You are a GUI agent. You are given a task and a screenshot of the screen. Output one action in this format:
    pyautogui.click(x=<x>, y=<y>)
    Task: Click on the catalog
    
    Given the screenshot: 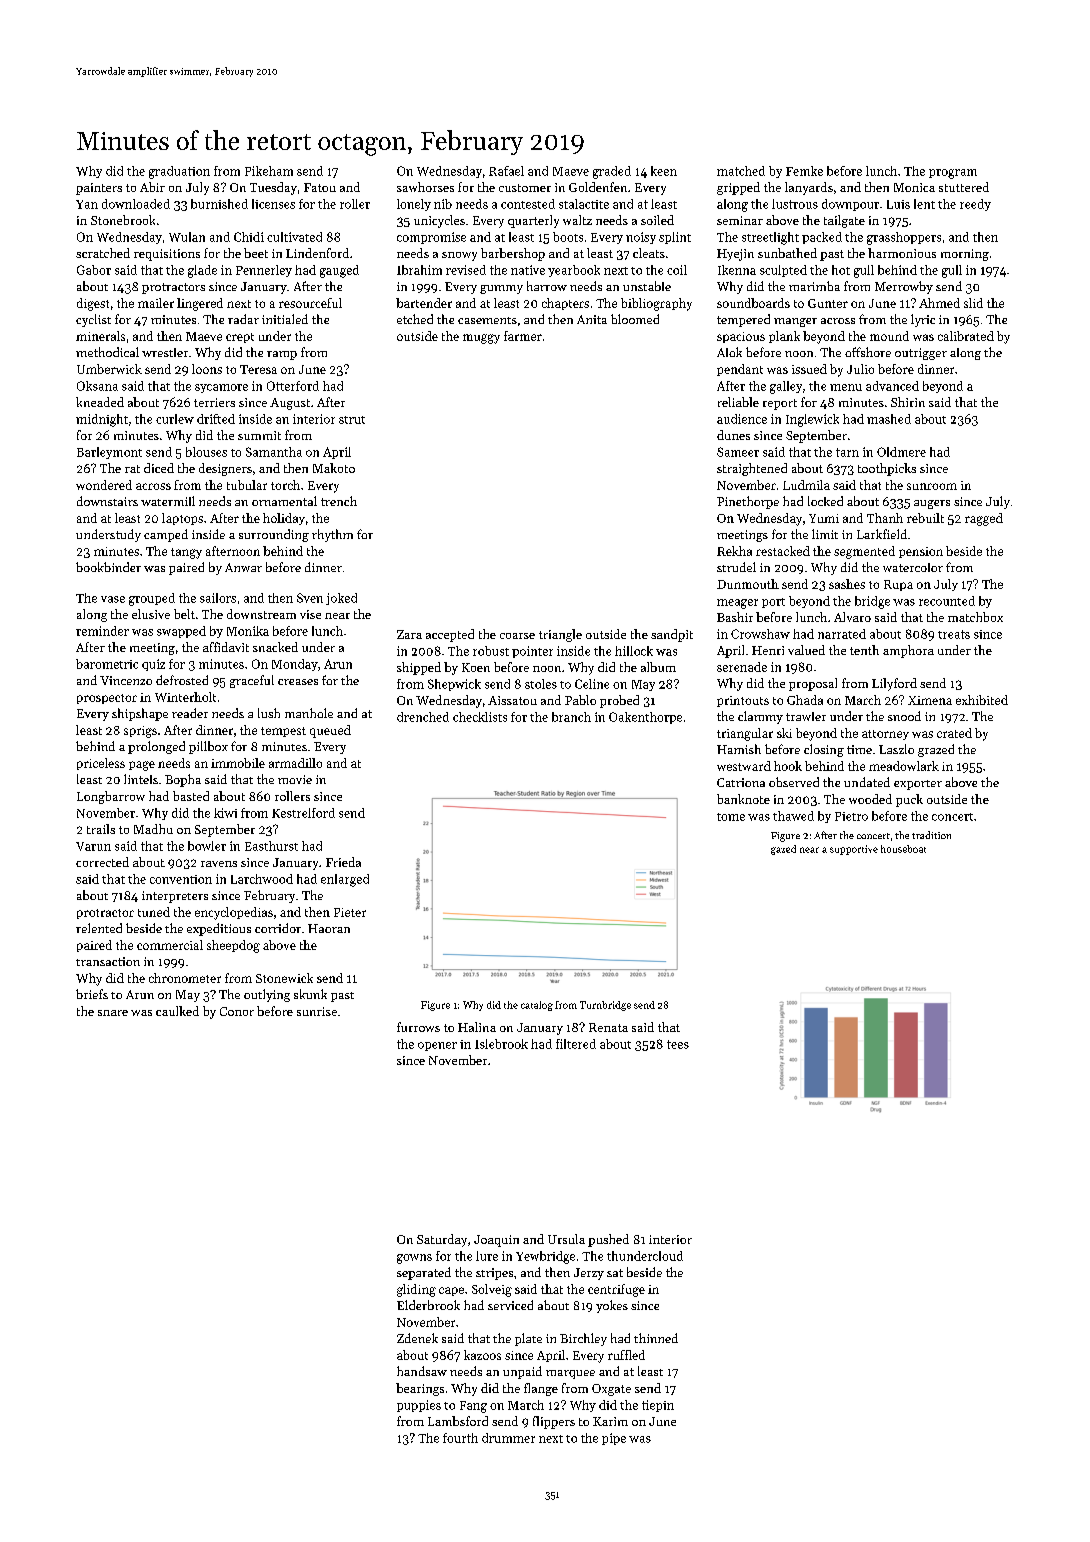 What is the action you would take?
    pyautogui.click(x=537, y=1006)
